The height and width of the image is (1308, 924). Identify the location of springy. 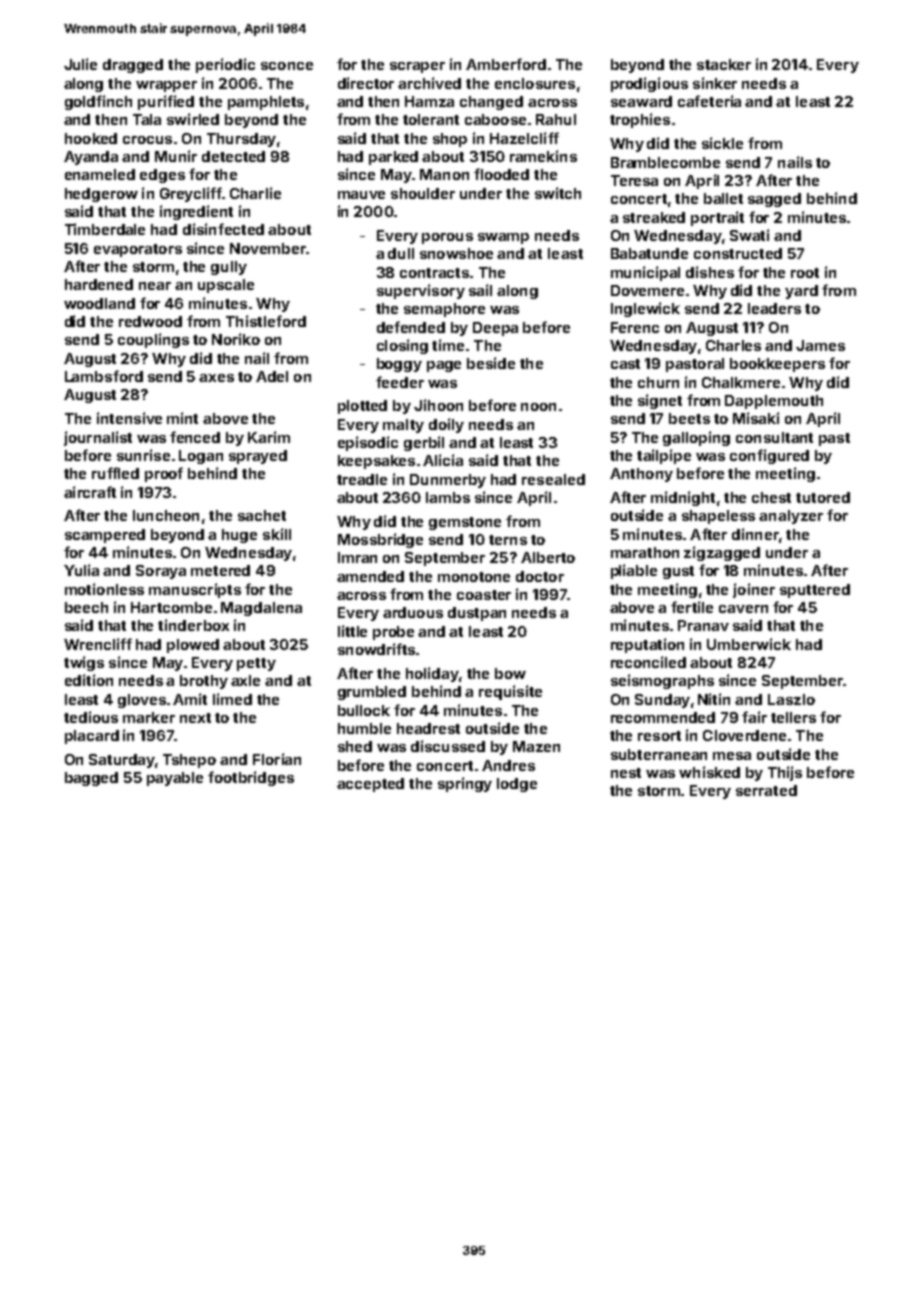
(465, 784).
